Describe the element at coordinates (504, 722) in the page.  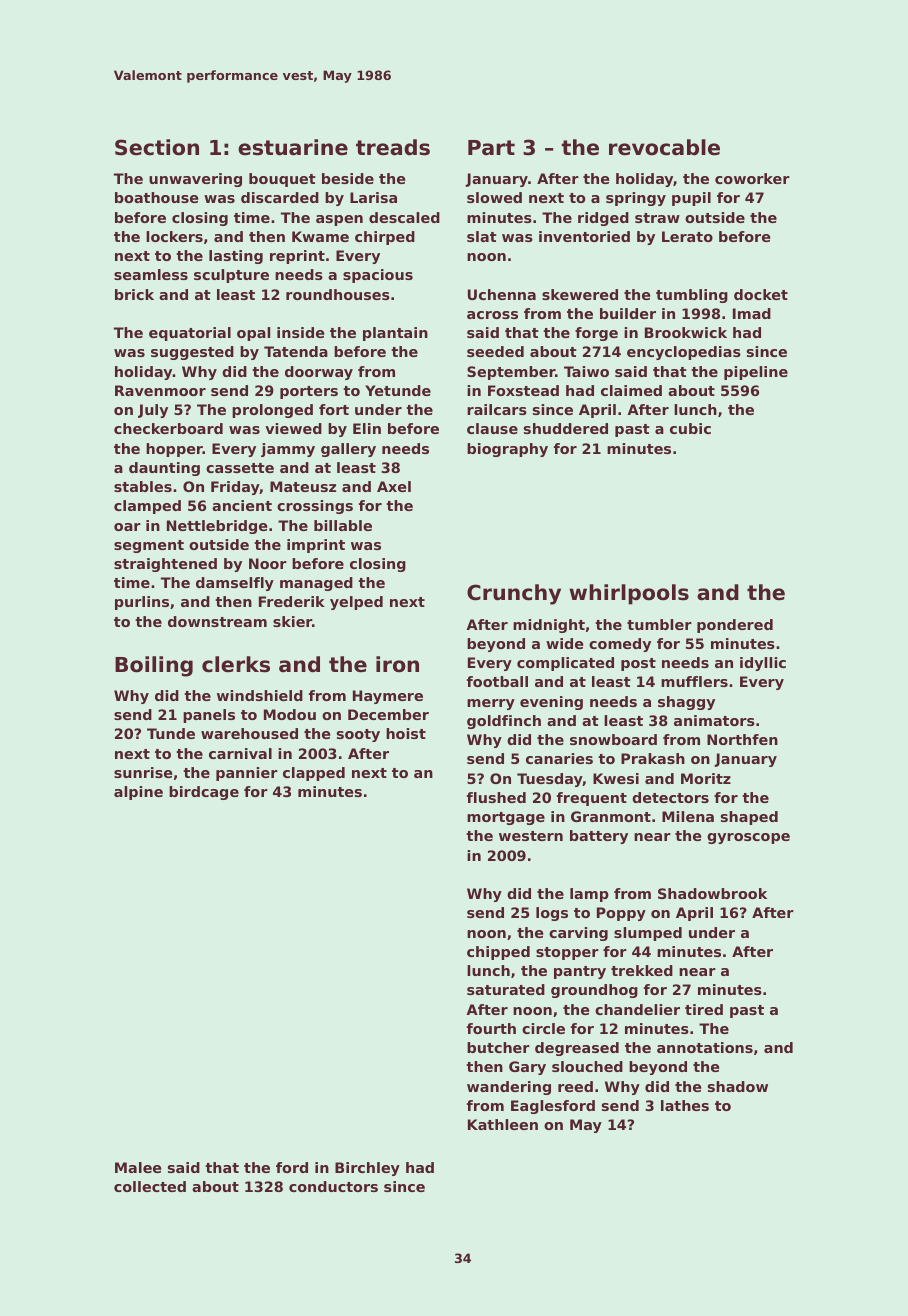
I see `goldfinch` at that location.
